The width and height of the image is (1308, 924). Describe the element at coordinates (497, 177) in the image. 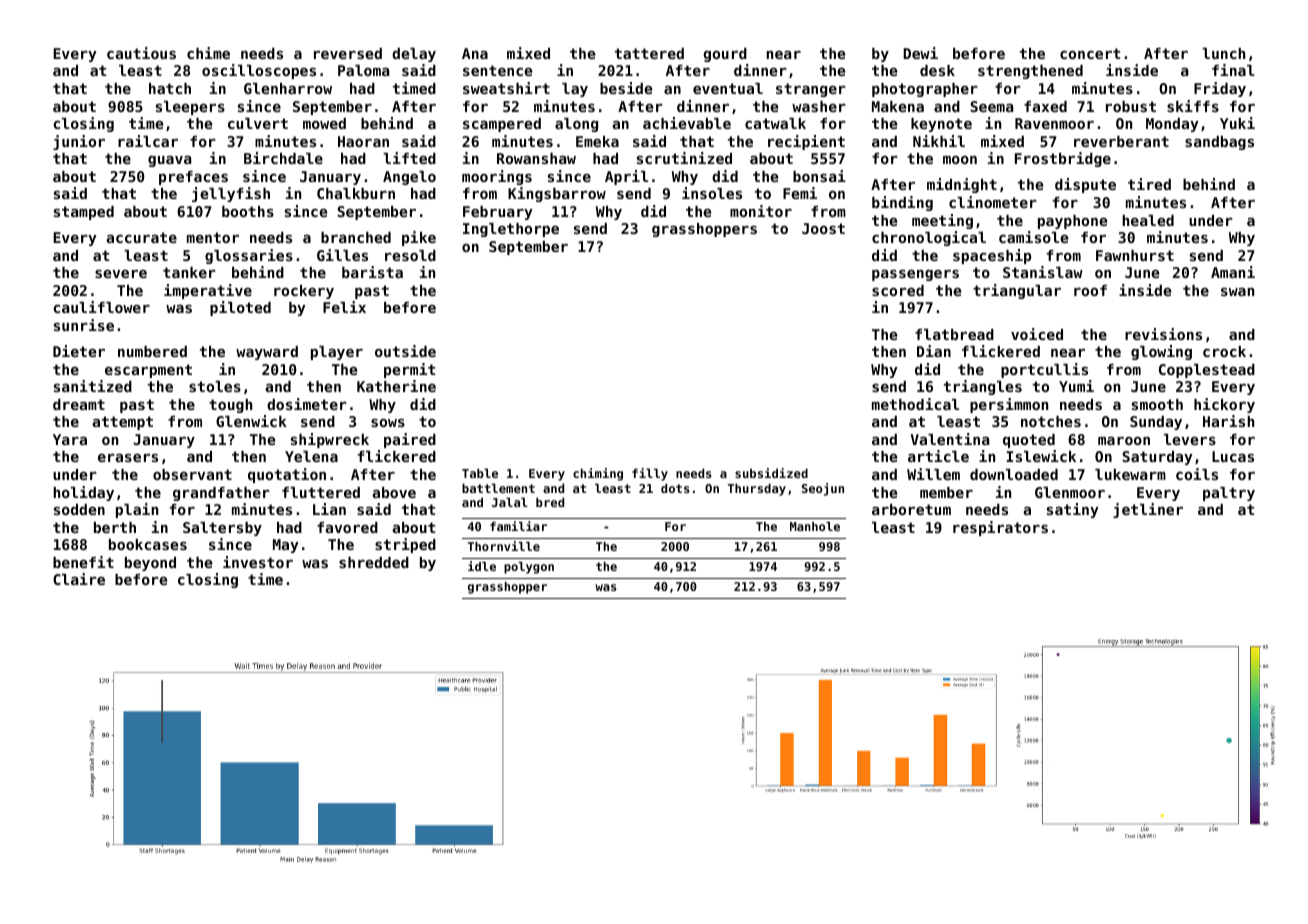

I see `moorings` at that location.
